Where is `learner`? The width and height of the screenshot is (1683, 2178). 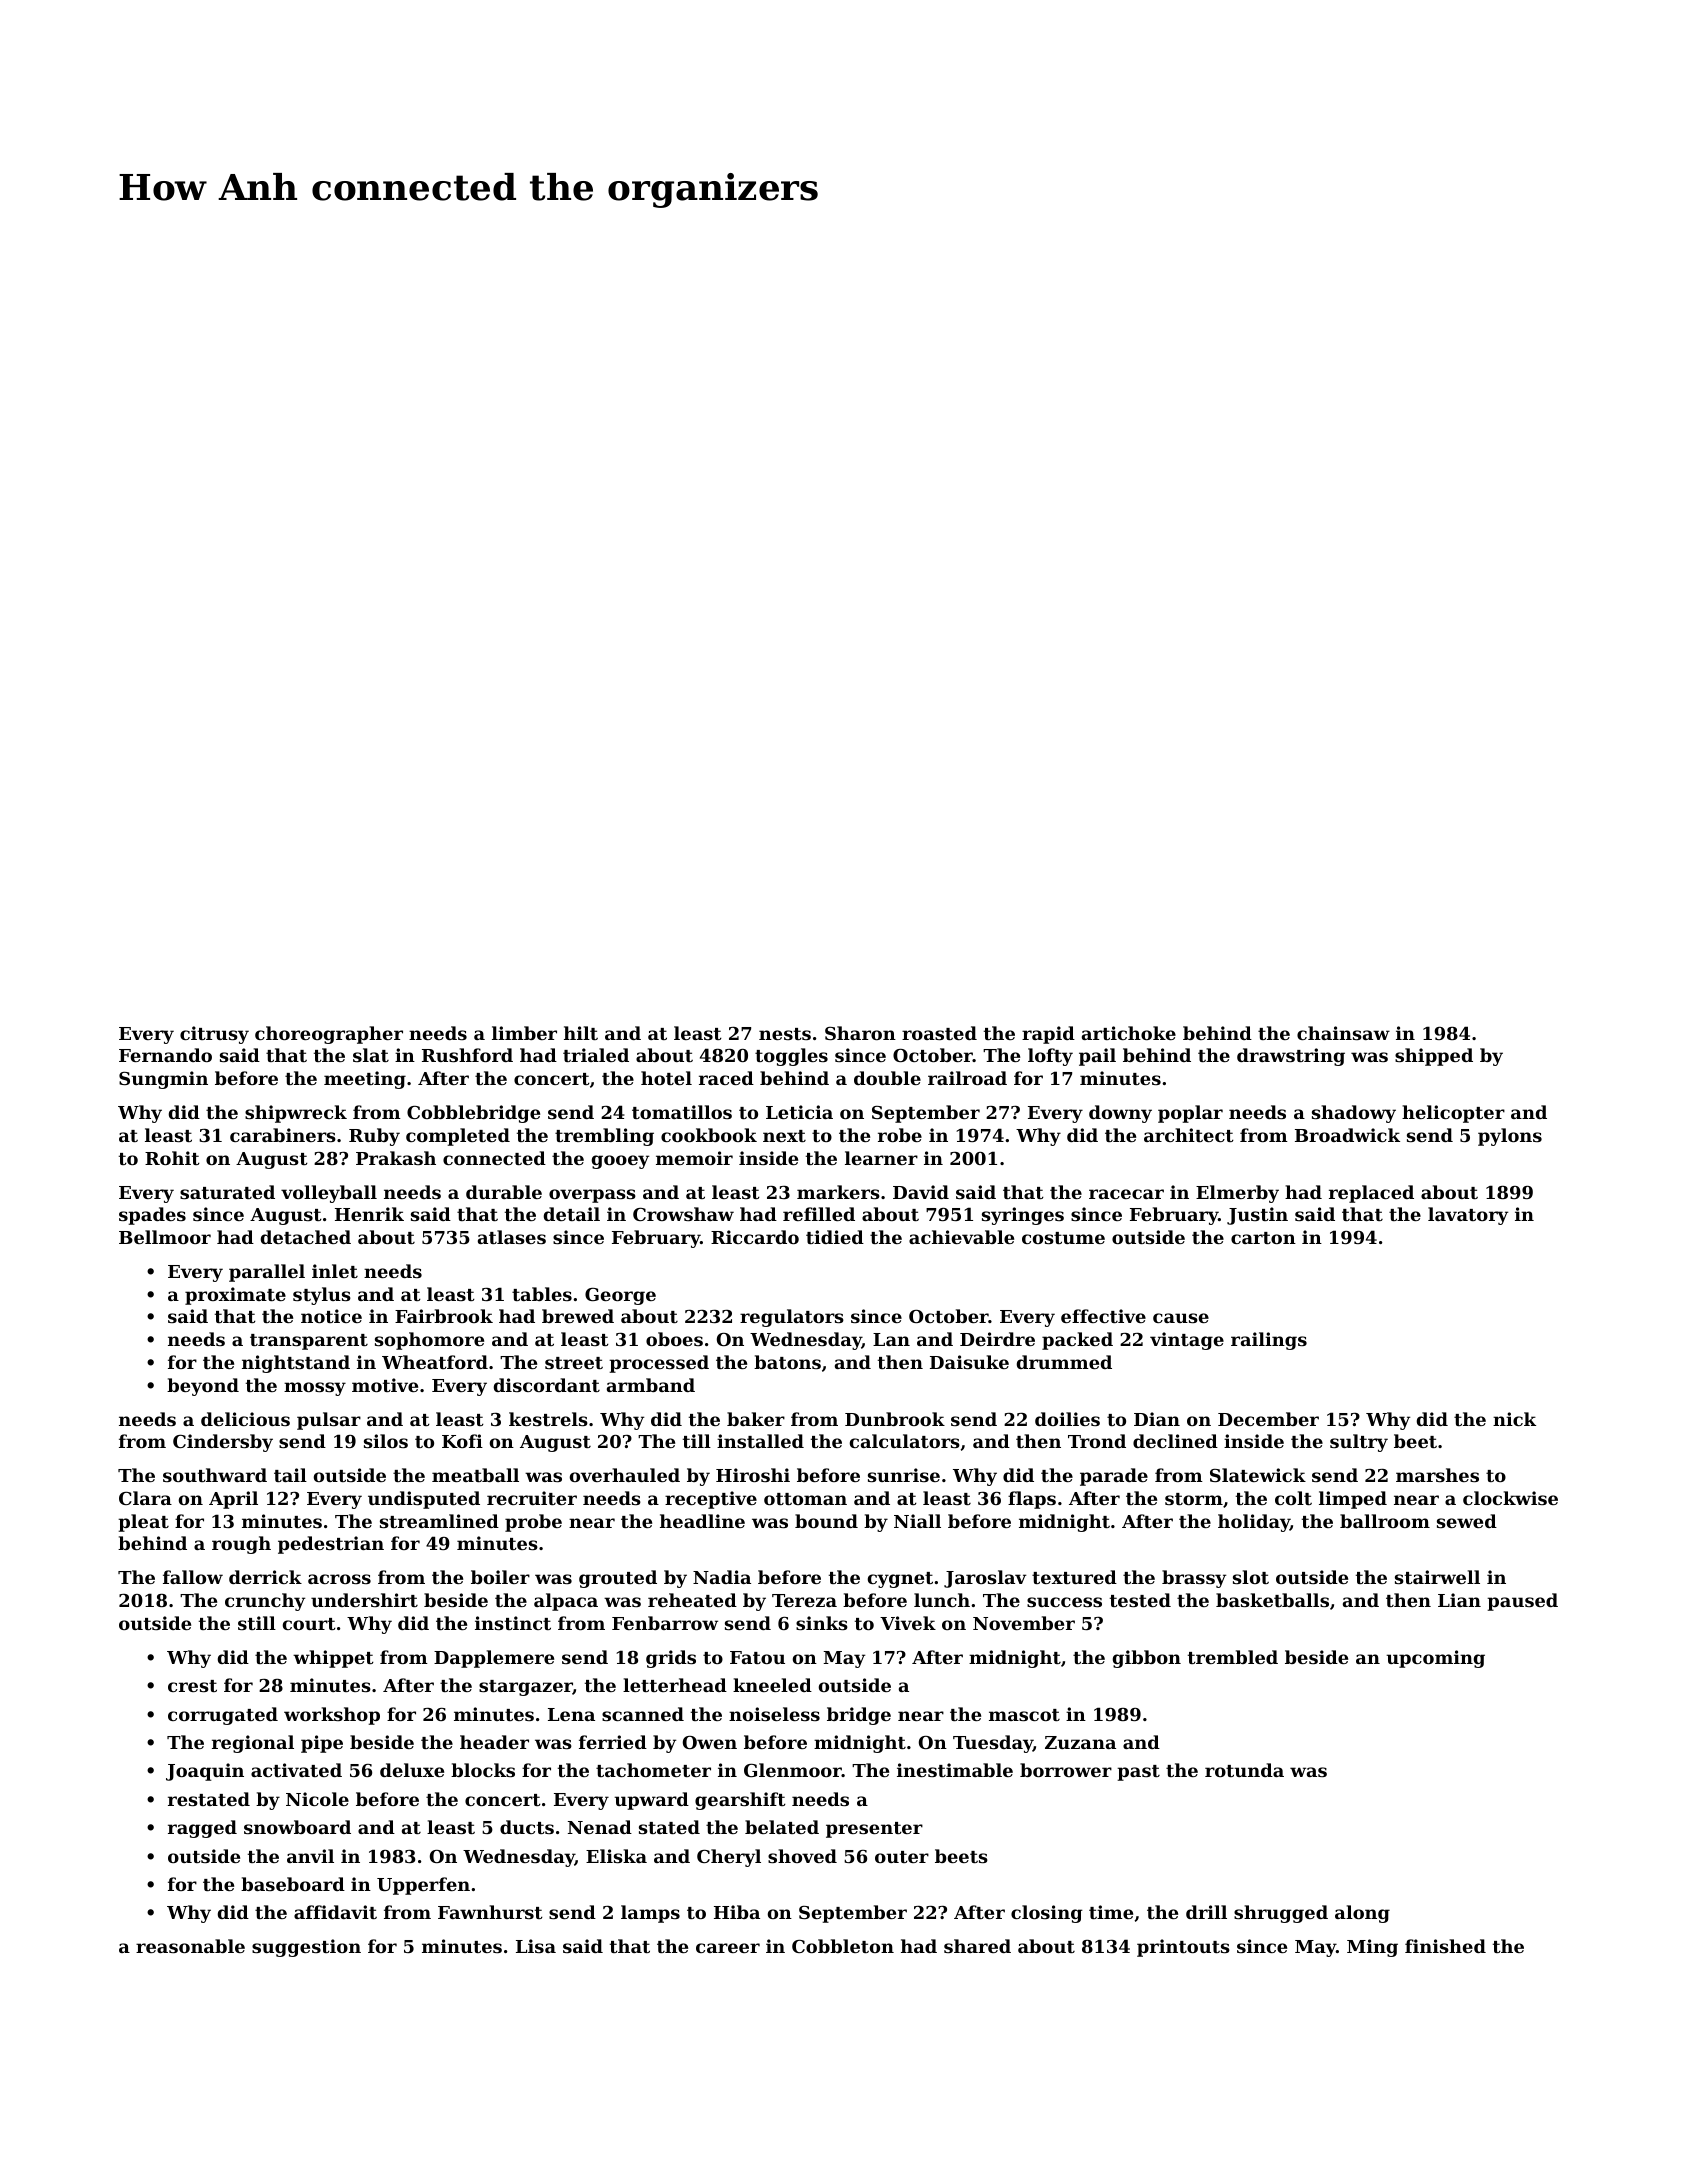
learner is located at coordinates (881, 1158).
